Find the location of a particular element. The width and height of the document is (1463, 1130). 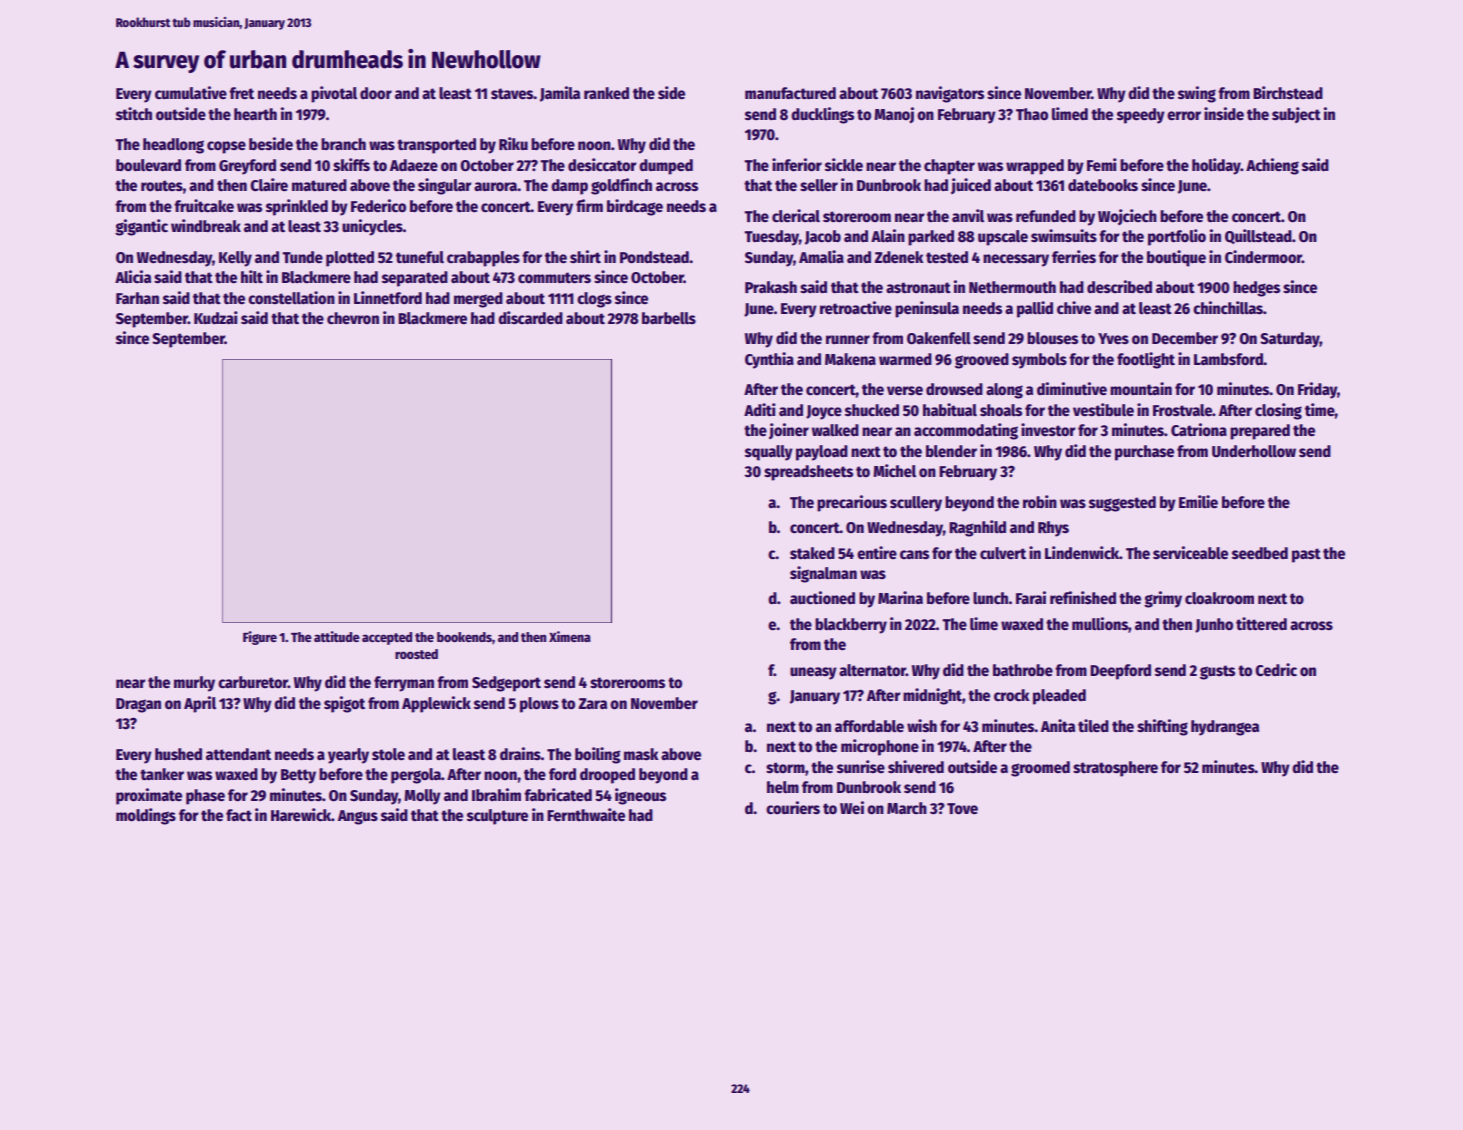

Fernthwaite is located at coordinates (586, 815).
